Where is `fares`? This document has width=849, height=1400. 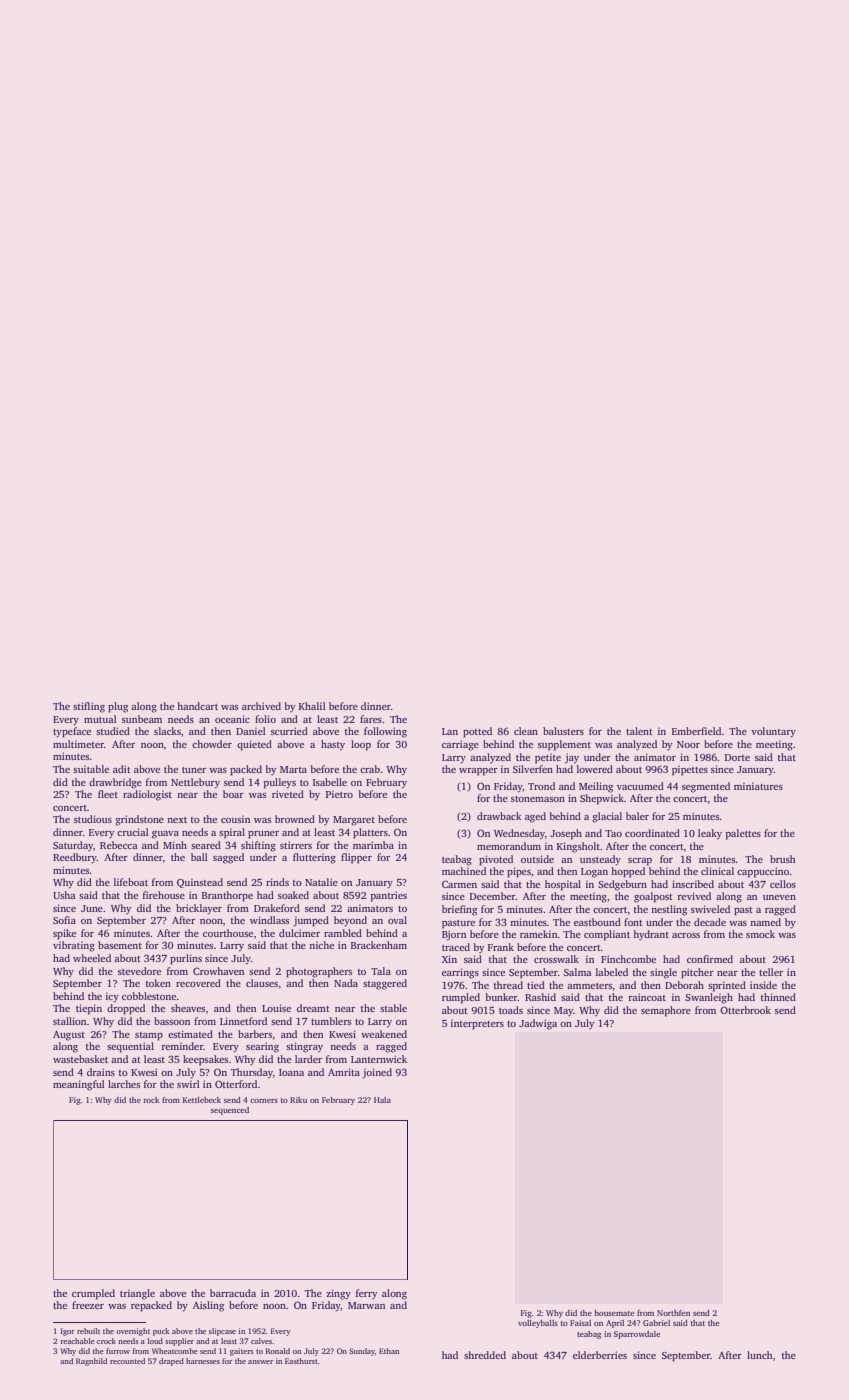
fares is located at coordinates (371, 719).
